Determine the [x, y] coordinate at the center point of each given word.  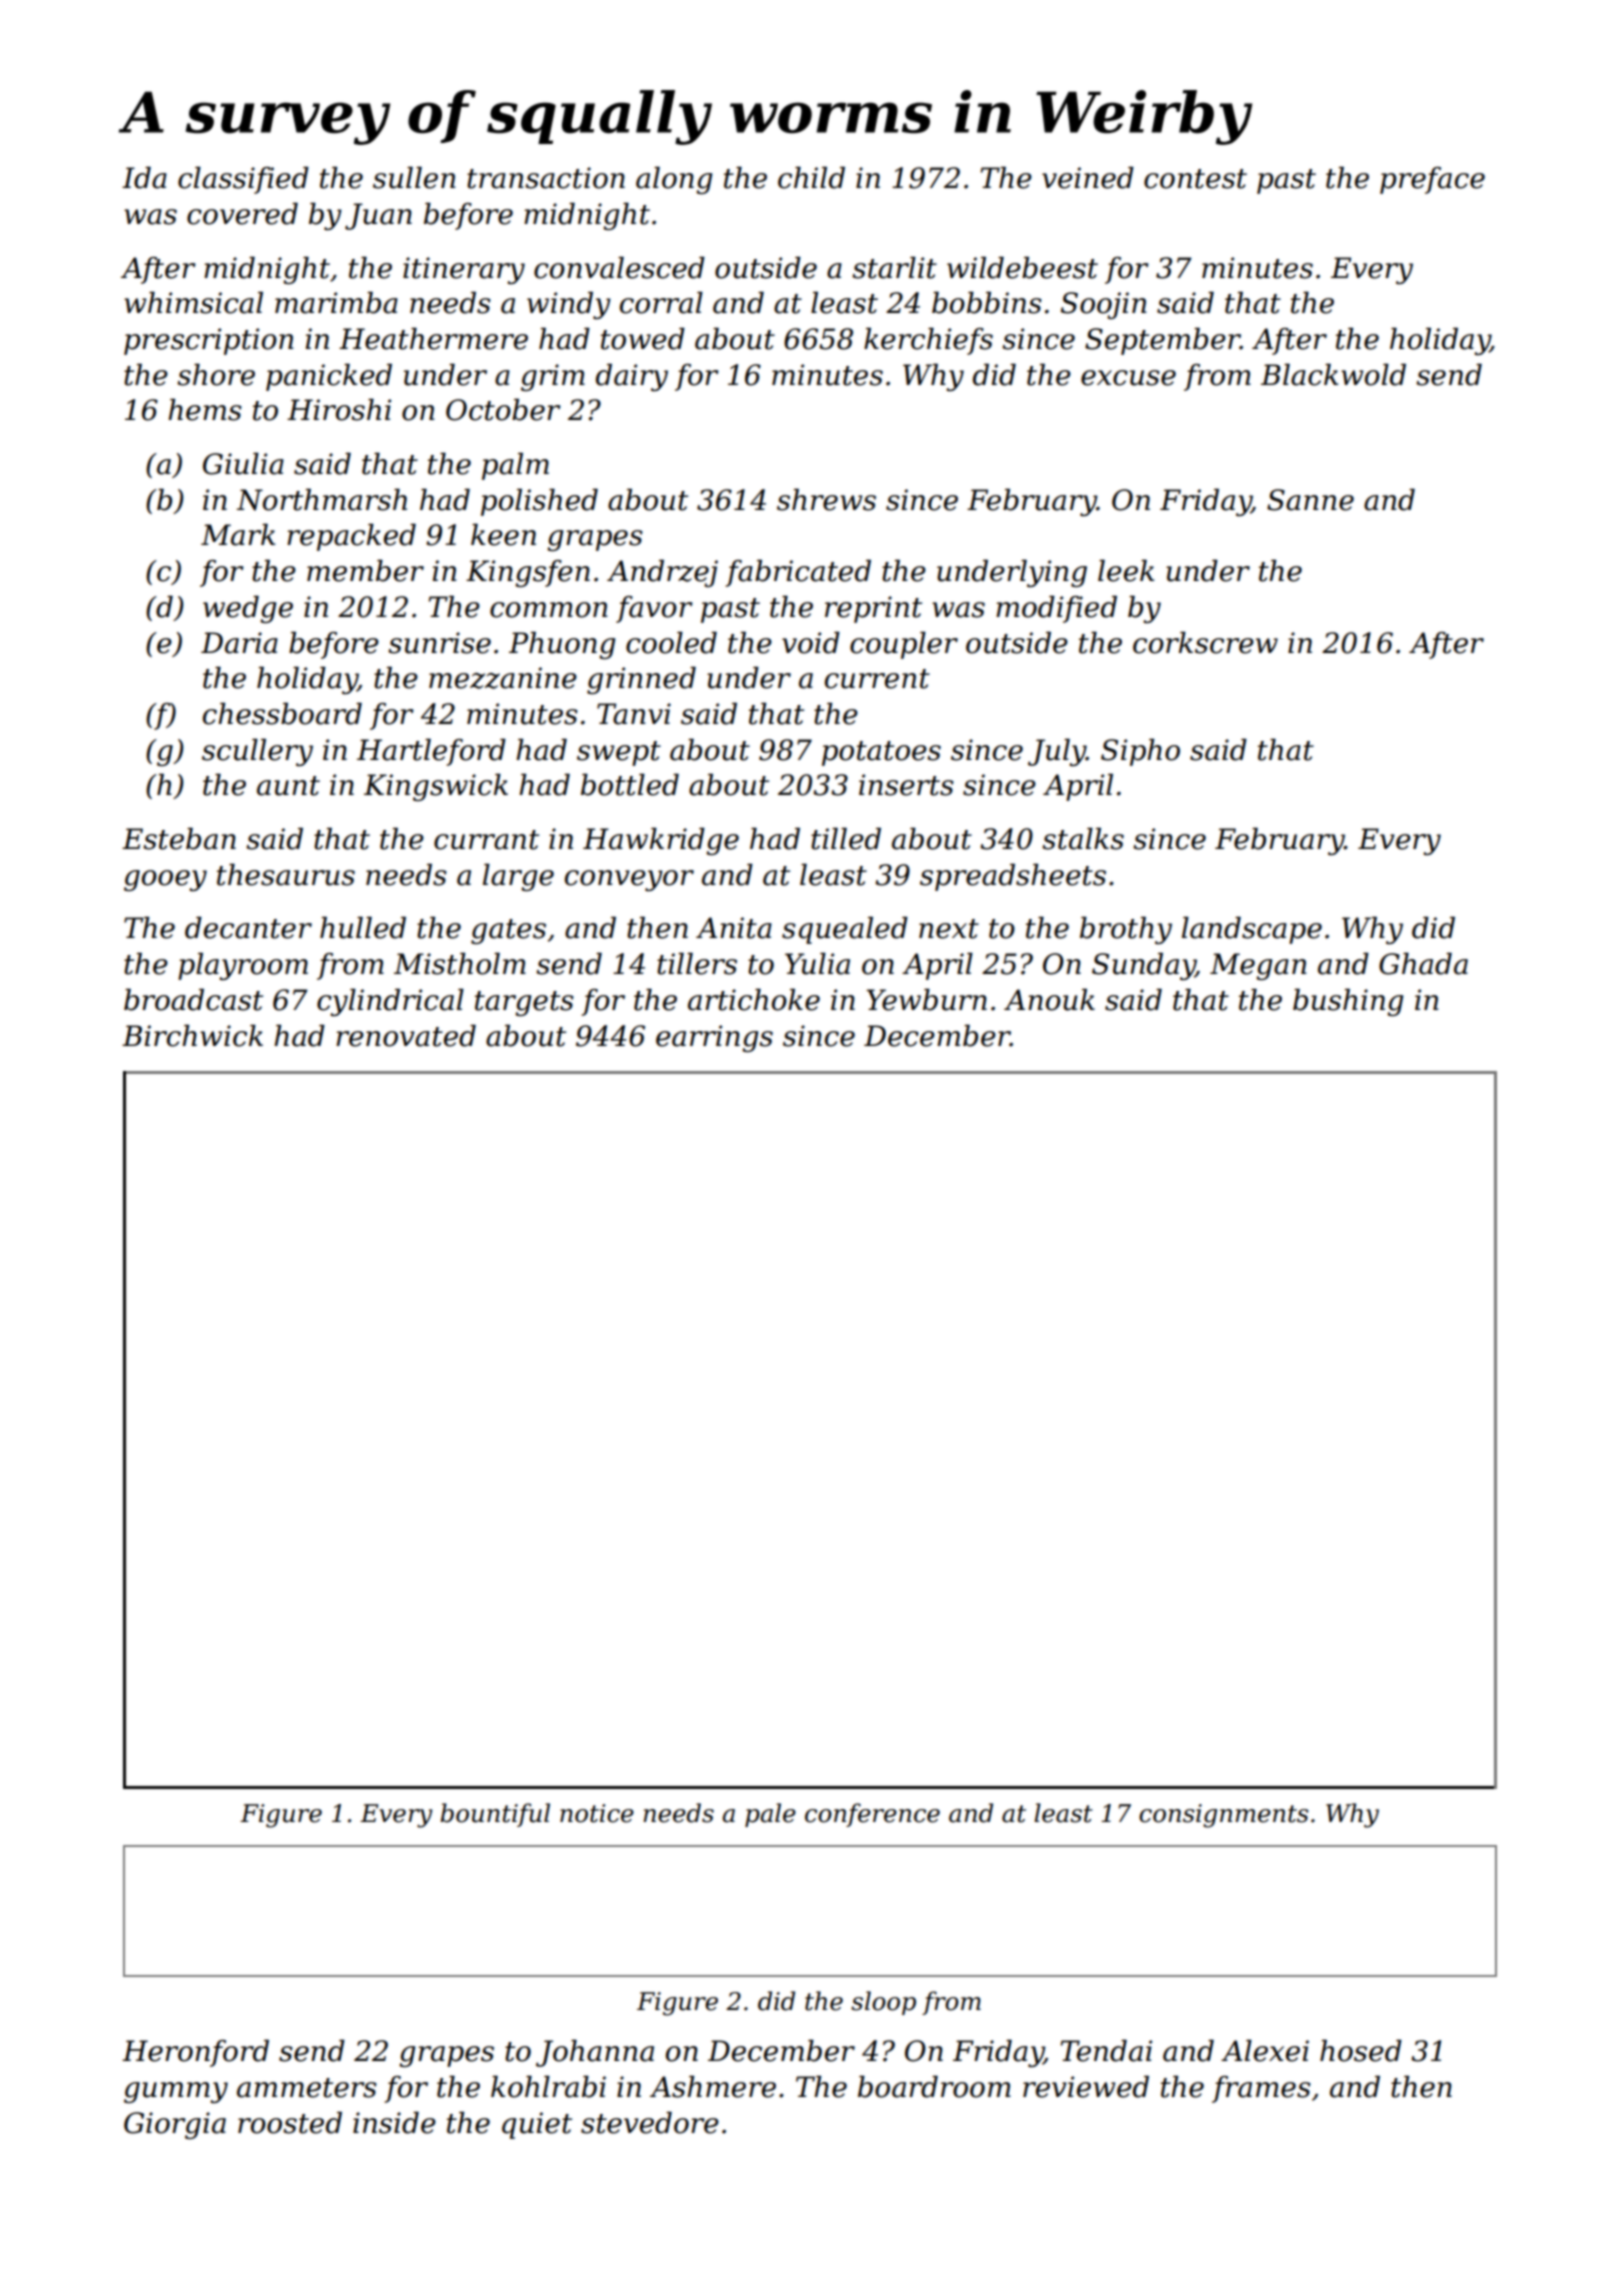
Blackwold [1333, 375]
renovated [406, 1036]
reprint [873, 609]
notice [597, 1813]
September [1162, 341]
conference [872, 1815]
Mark [238, 535]
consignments [1224, 1816]
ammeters [307, 2088]
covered [242, 214]
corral [661, 303]
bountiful [495, 1815]
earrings [714, 1038]
